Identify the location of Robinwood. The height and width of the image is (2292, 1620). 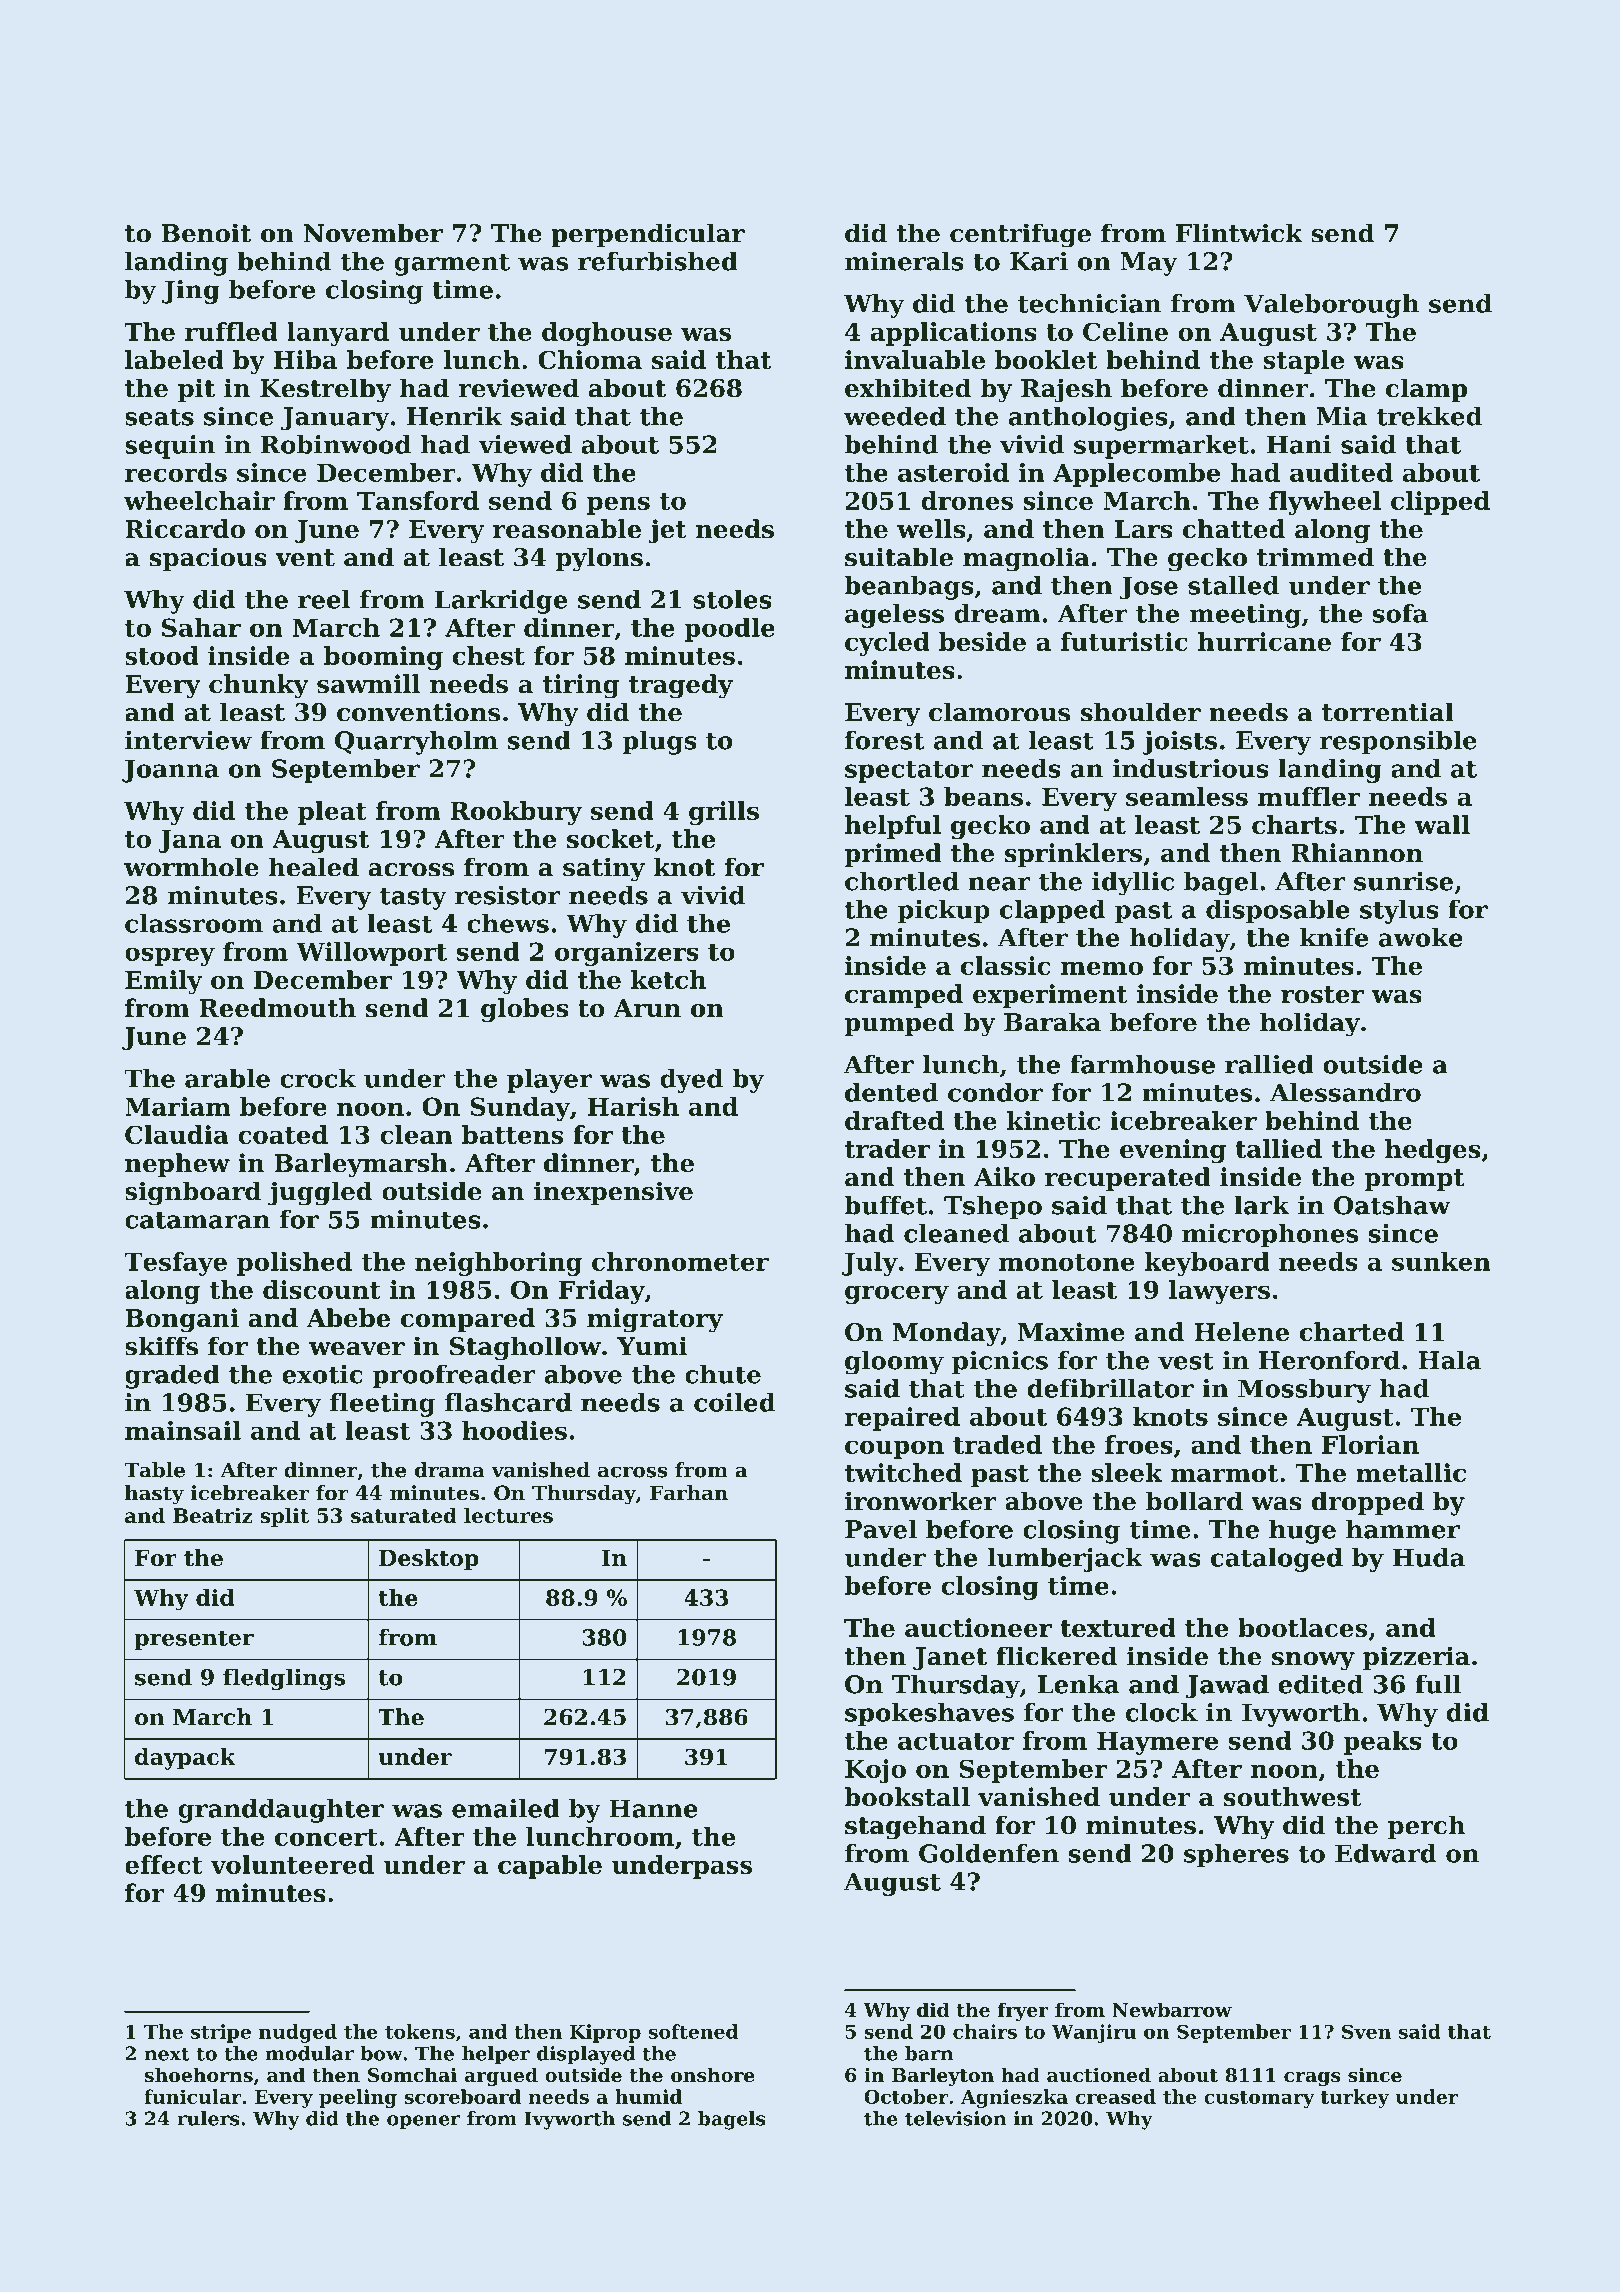
(336, 444).
